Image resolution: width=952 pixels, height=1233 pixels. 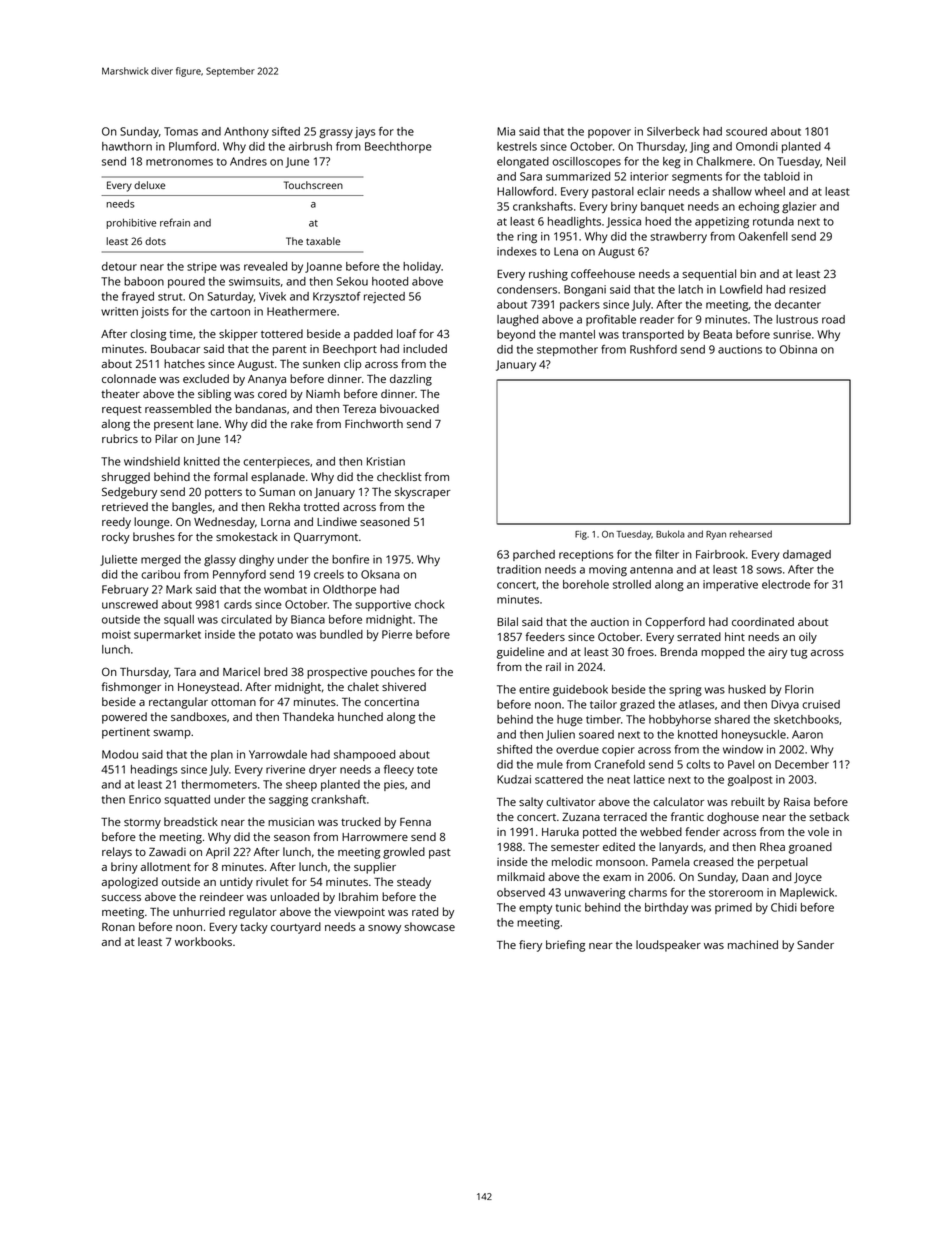 I want to click on rehearsed, so click(x=751, y=534).
